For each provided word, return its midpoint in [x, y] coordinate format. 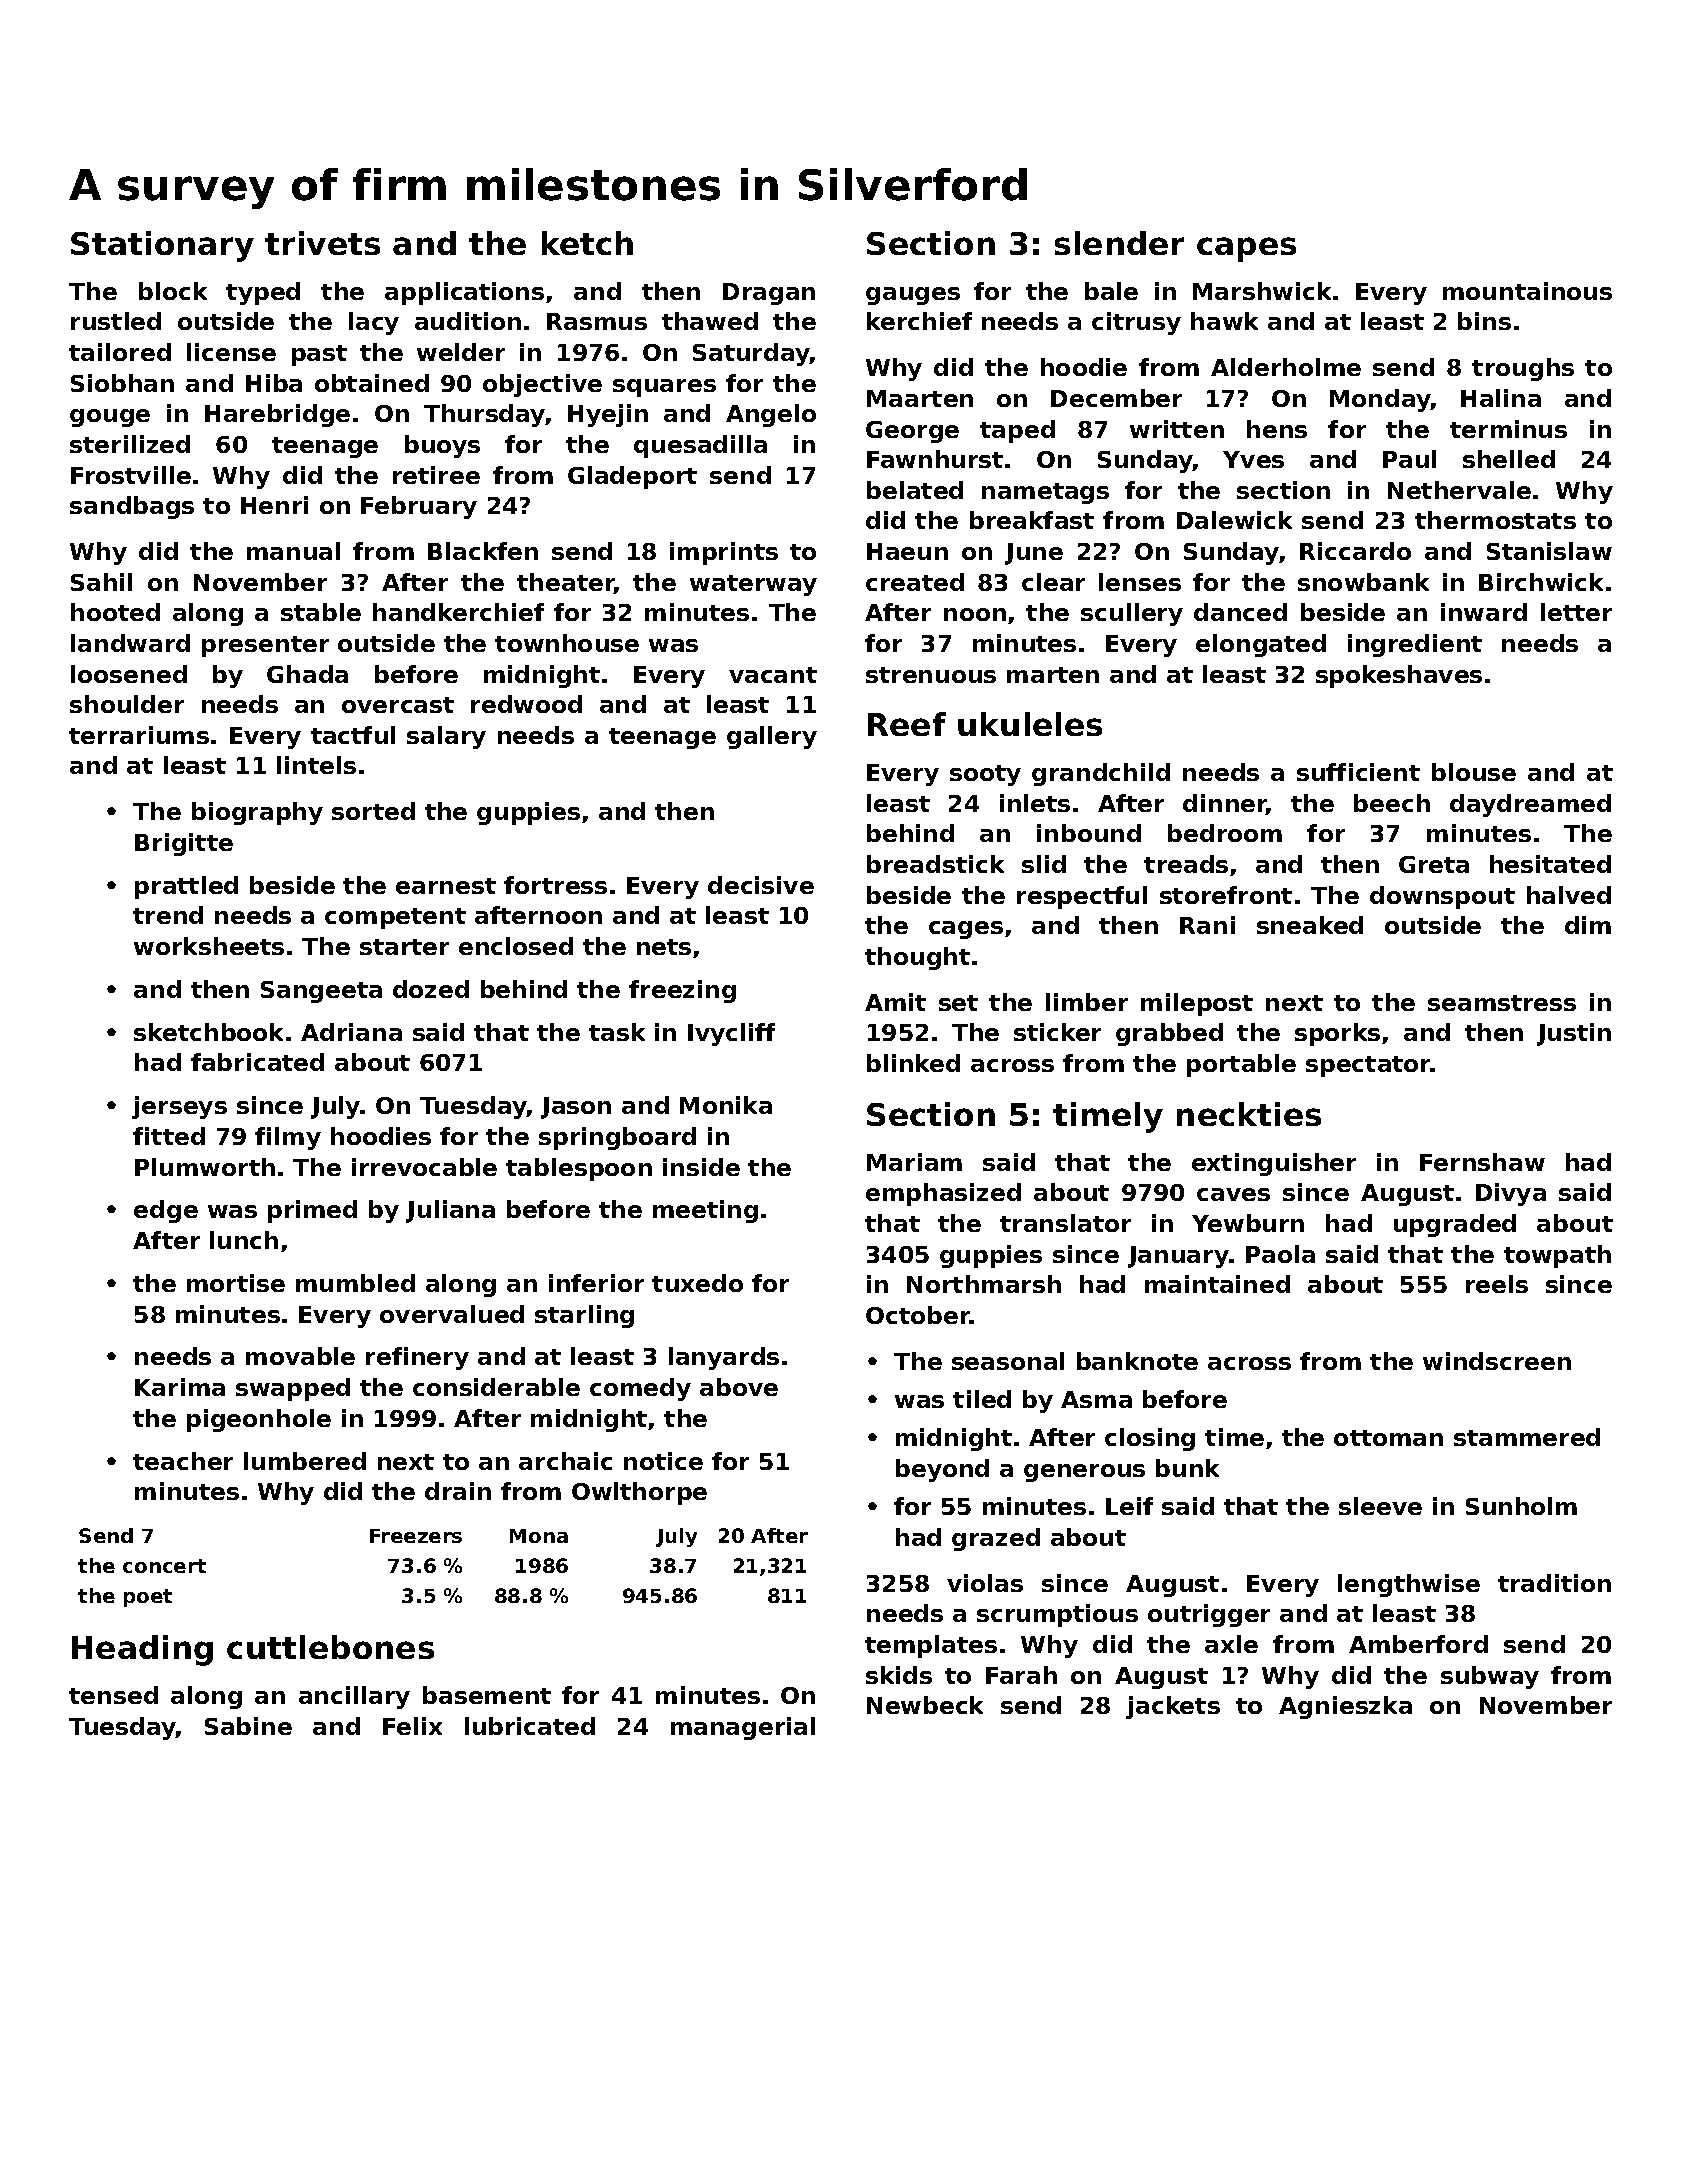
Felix [412, 1726]
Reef [907, 724]
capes [1246, 249]
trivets [322, 243]
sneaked [1310, 925]
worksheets [209, 946]
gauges [913, 296]
